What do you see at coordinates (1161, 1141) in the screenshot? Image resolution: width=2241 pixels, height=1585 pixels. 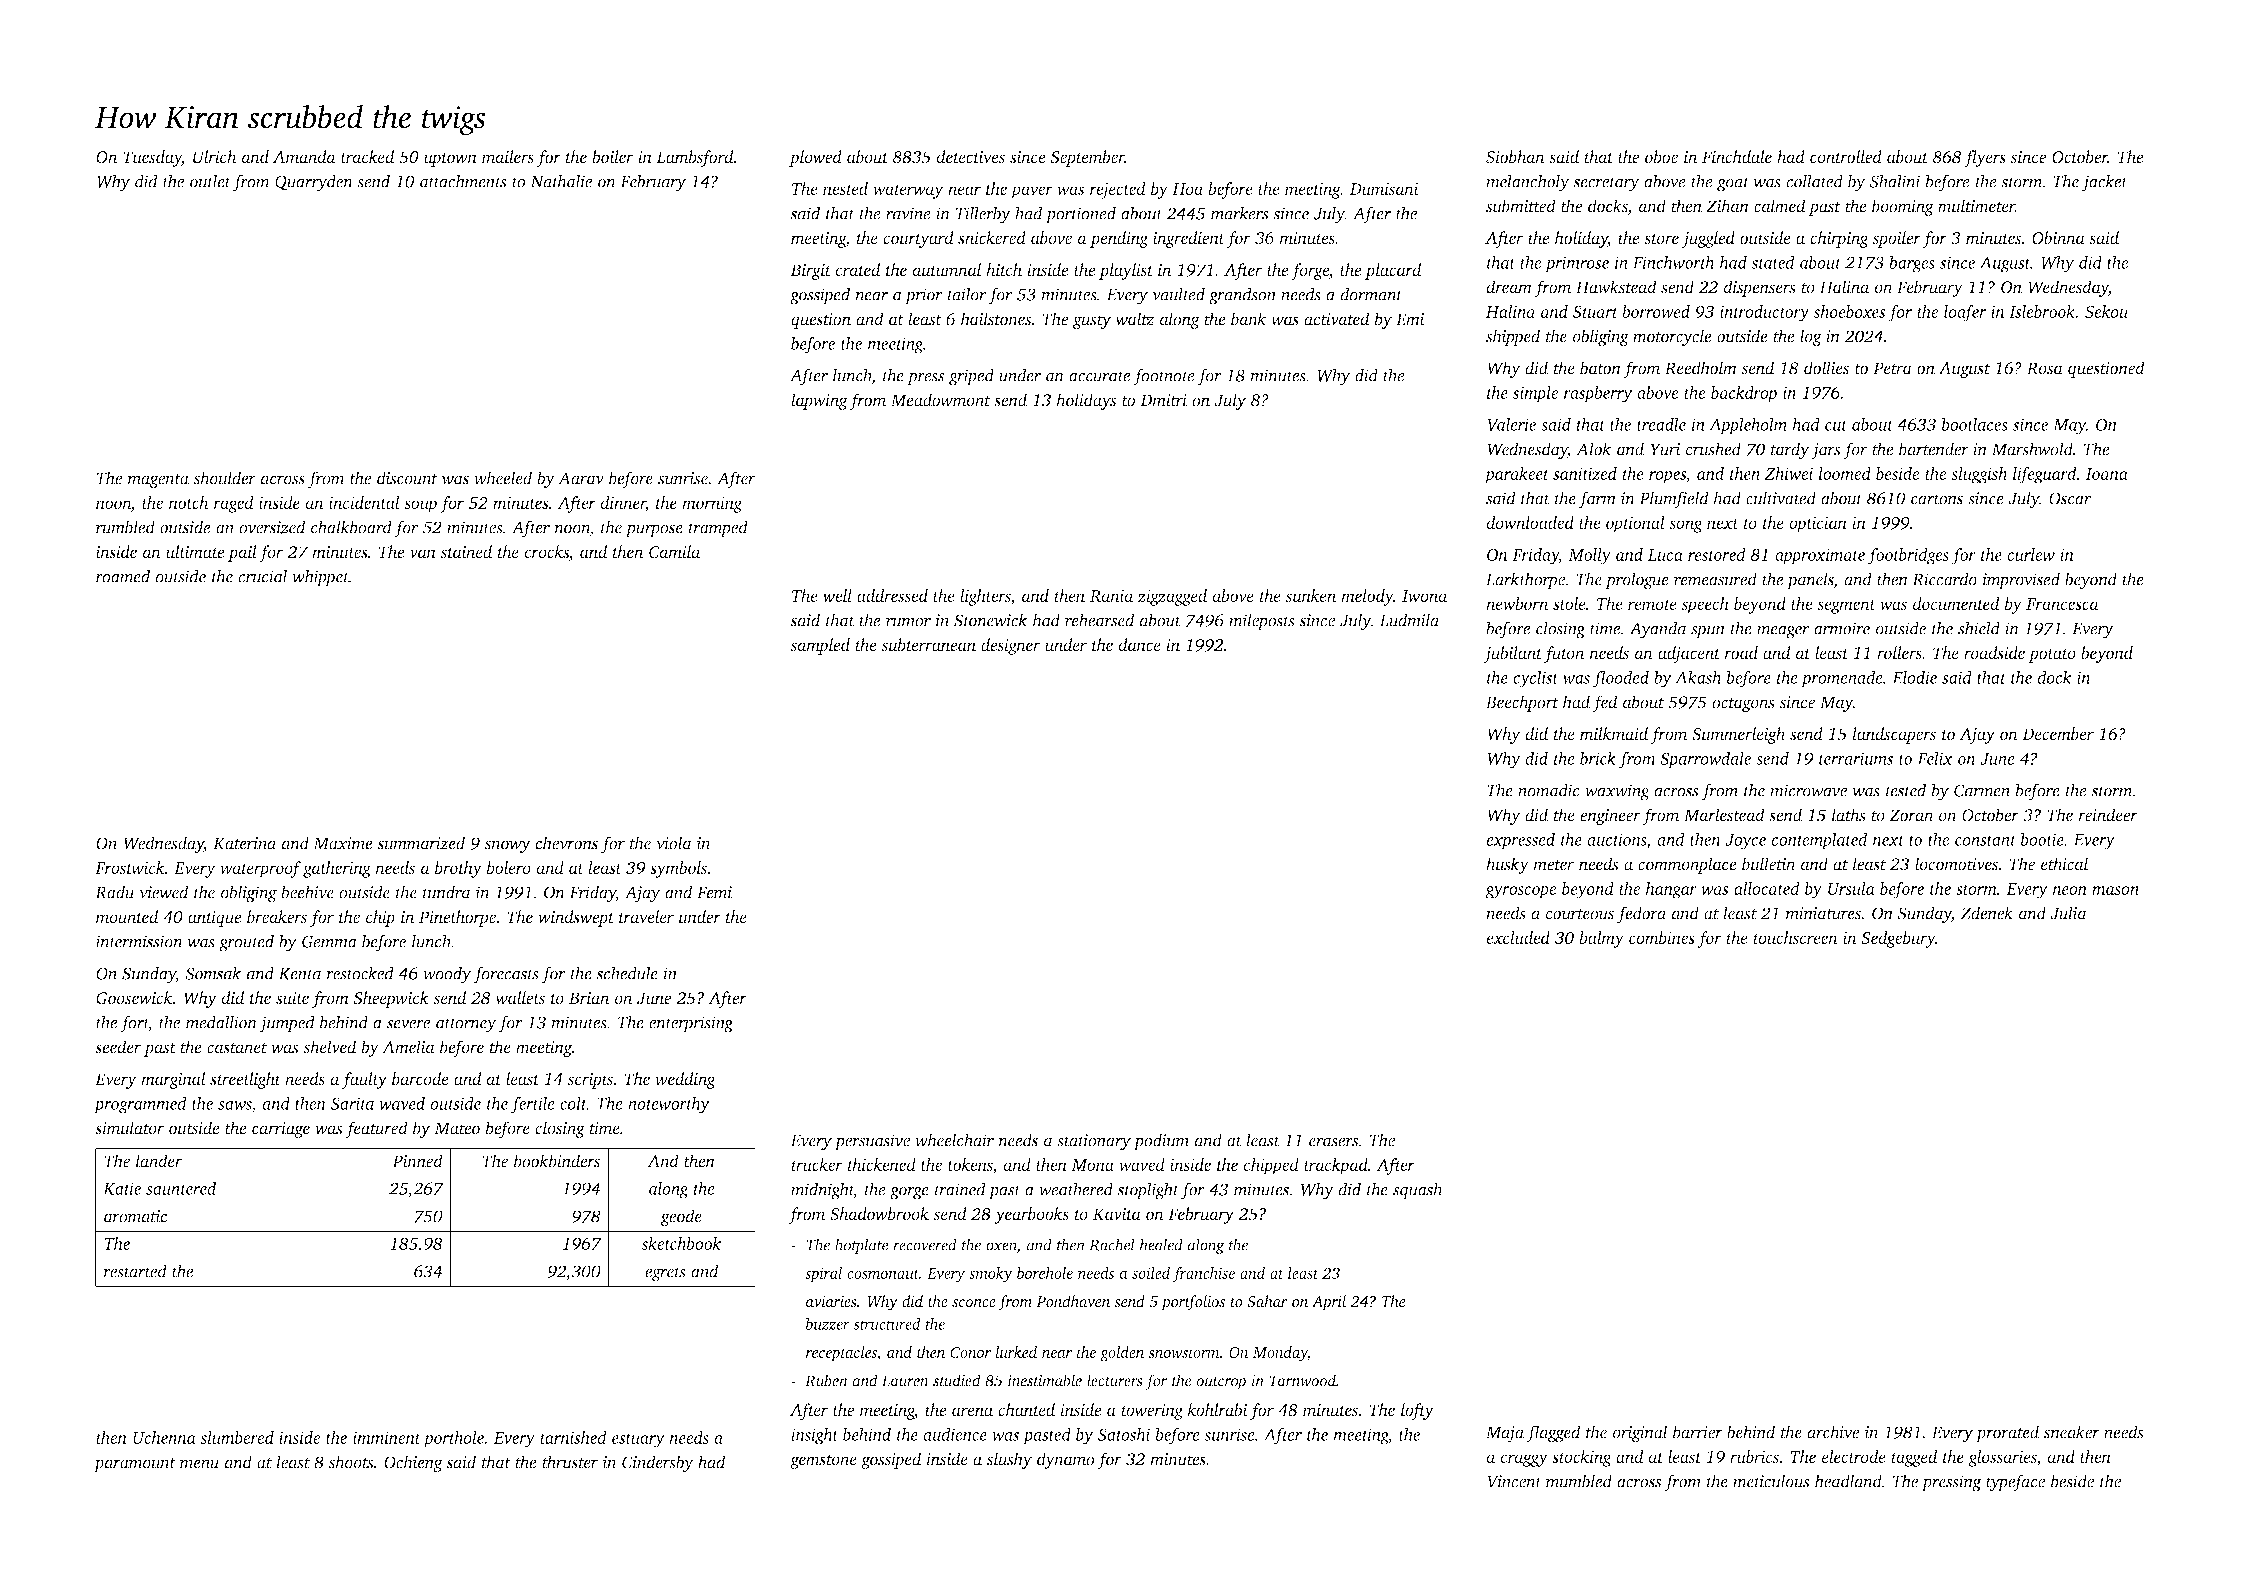 I see `podium` at bounding box center [1161, 1141].
